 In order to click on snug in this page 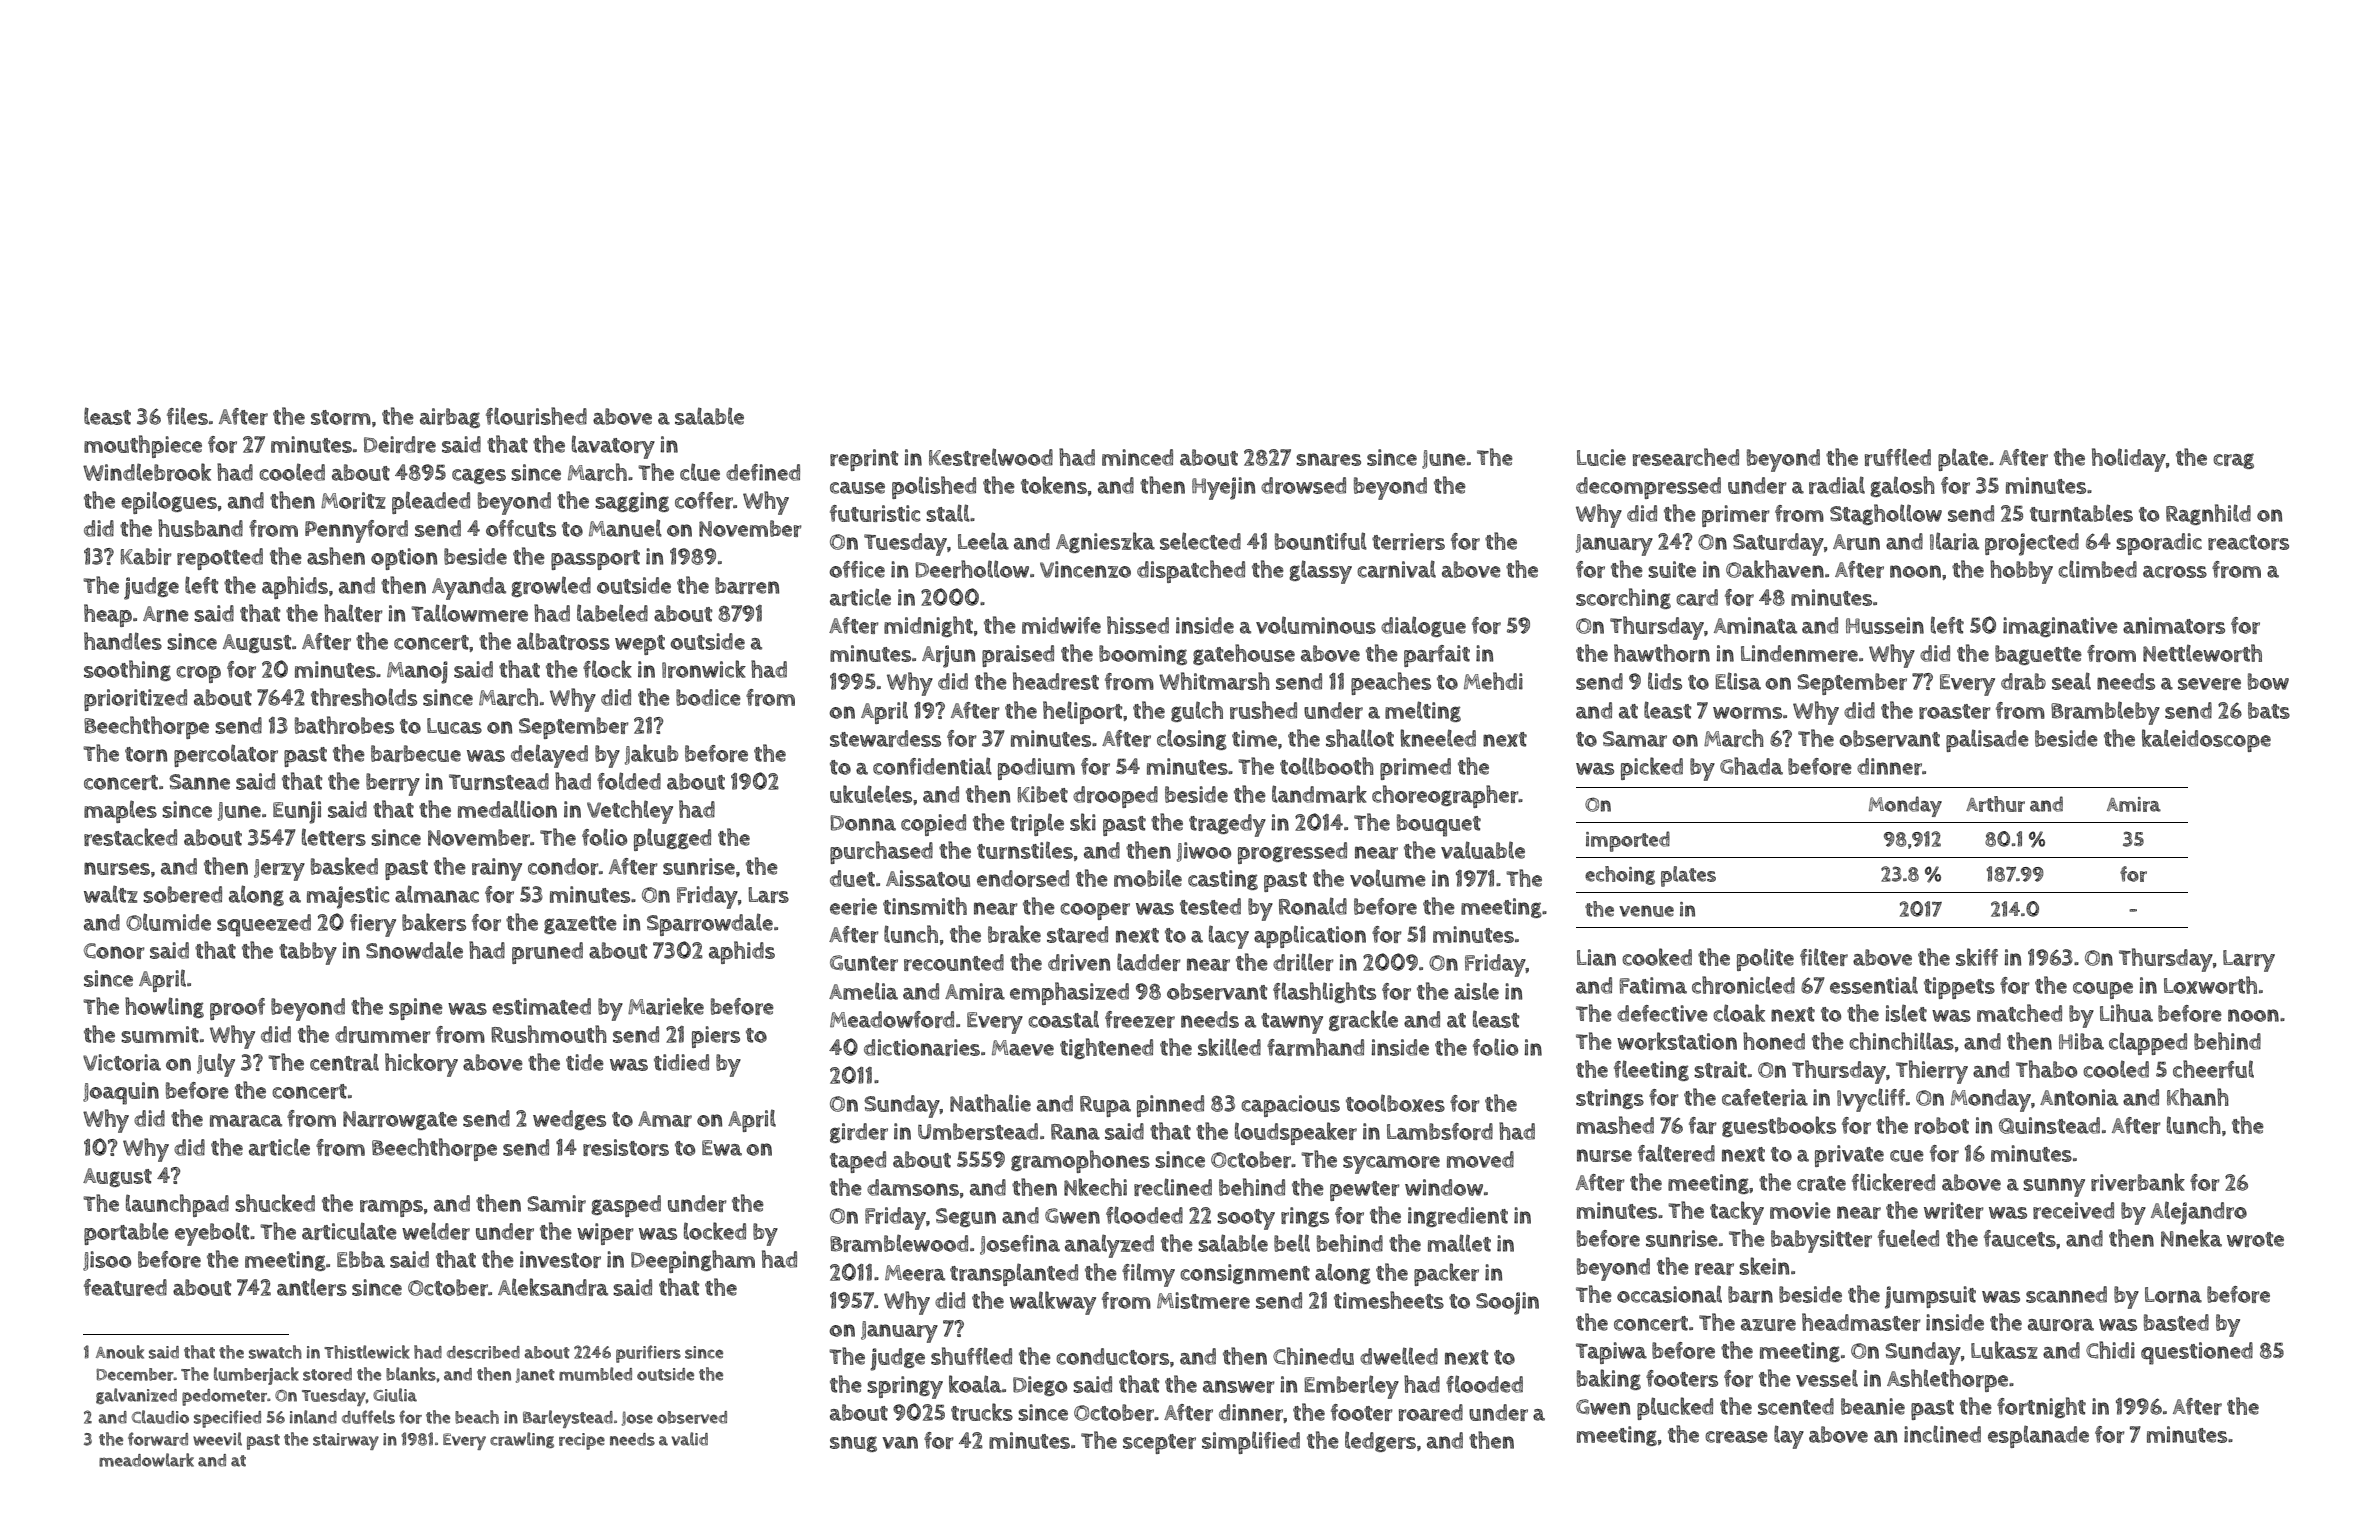, I will do `click(853, 1444)`.
